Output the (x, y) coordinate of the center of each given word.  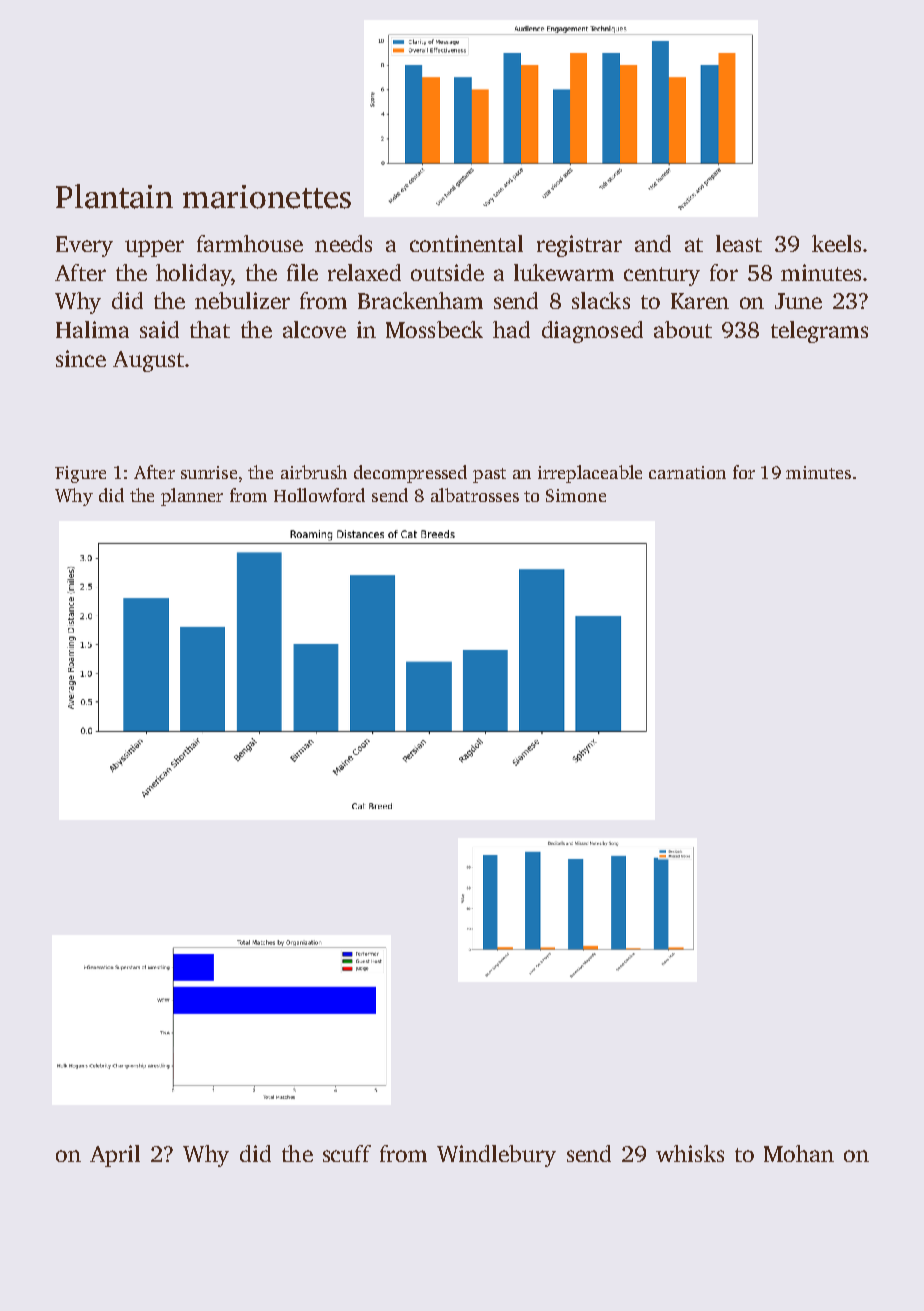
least (739, 243)
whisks (690, 1153)
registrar (579, 246)
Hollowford (319, 495)
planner (192, 497)
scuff (347, 1153)
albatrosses (475, 495)
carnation (687, 472)
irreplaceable (590, 474)
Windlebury (496, 1156)
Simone (576, 495)
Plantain (114, 196)
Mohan (799, 1153)
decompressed (410, 474)
